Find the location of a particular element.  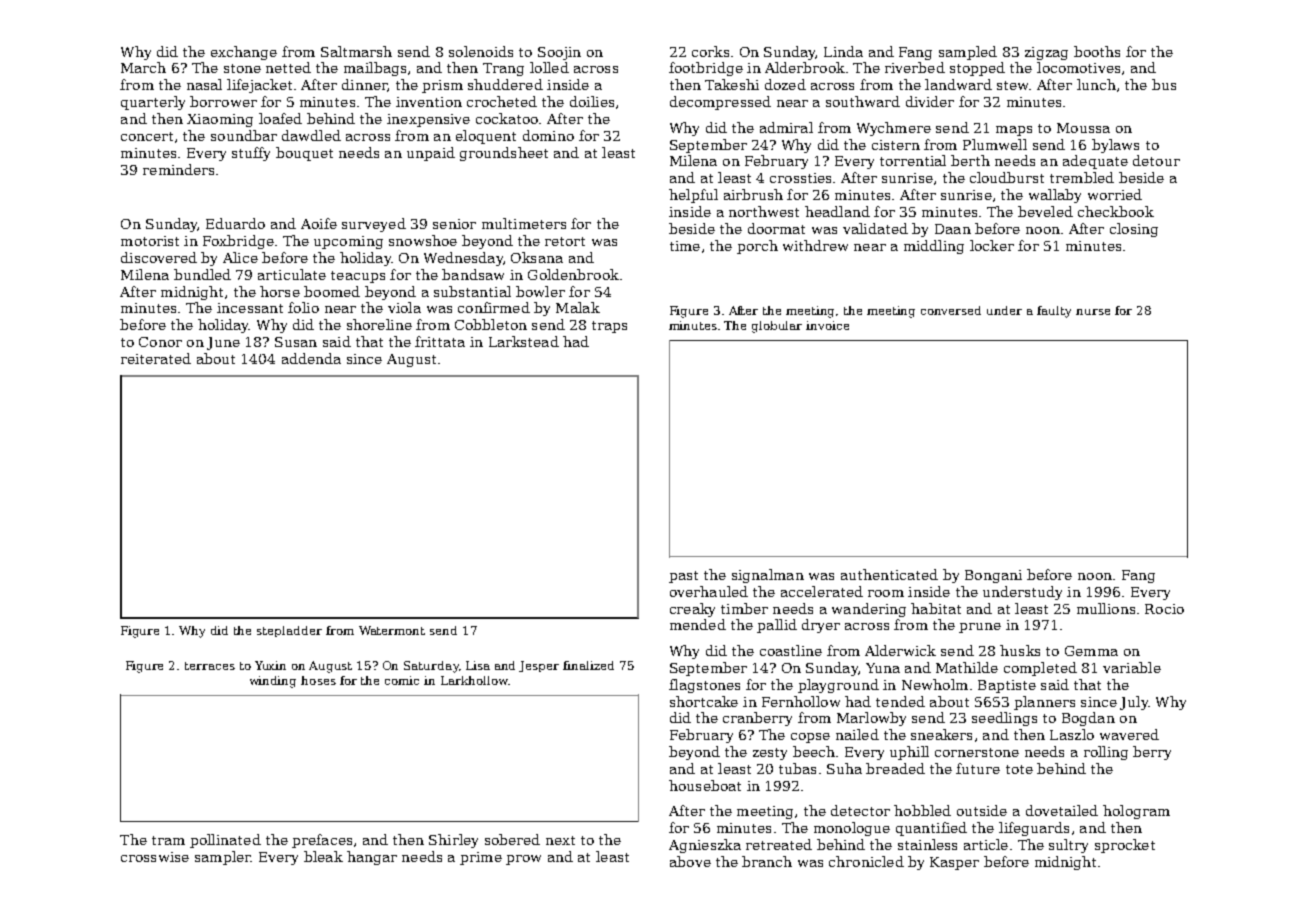

senior is located at coordinates (454, 224).
